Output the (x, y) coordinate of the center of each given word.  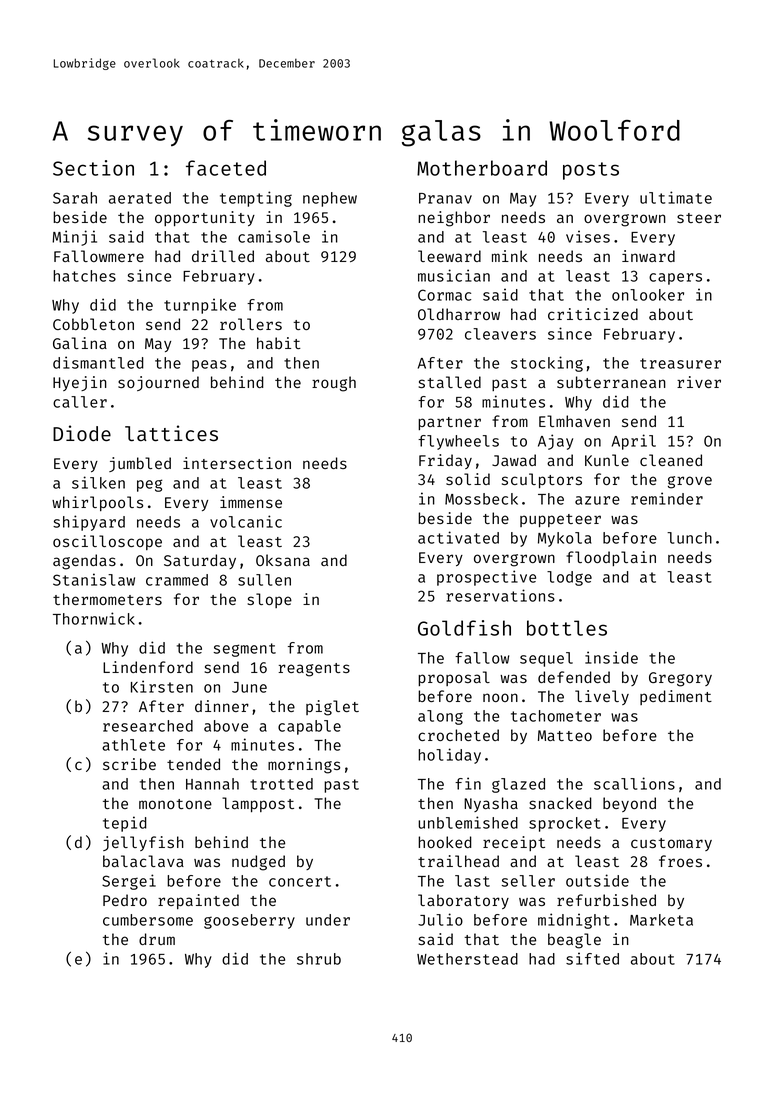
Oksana (283, 560)
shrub (319, 959)
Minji (74, 238)
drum (157, 939)
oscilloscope (107, 542)
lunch (689, 538)
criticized (593, 314)
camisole (274, 236)
